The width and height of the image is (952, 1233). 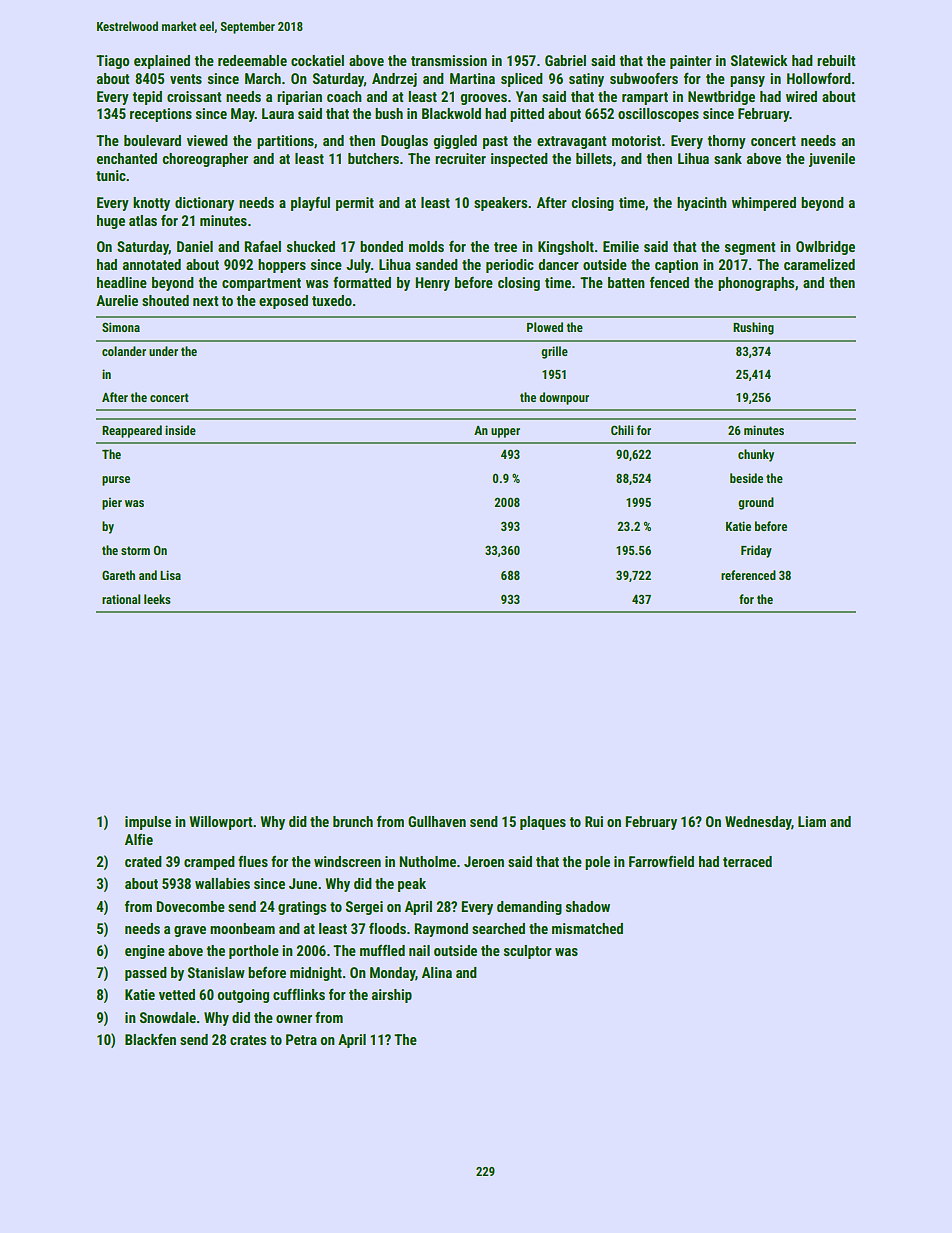 I want to click on upper, so click(x=505, y=433).
